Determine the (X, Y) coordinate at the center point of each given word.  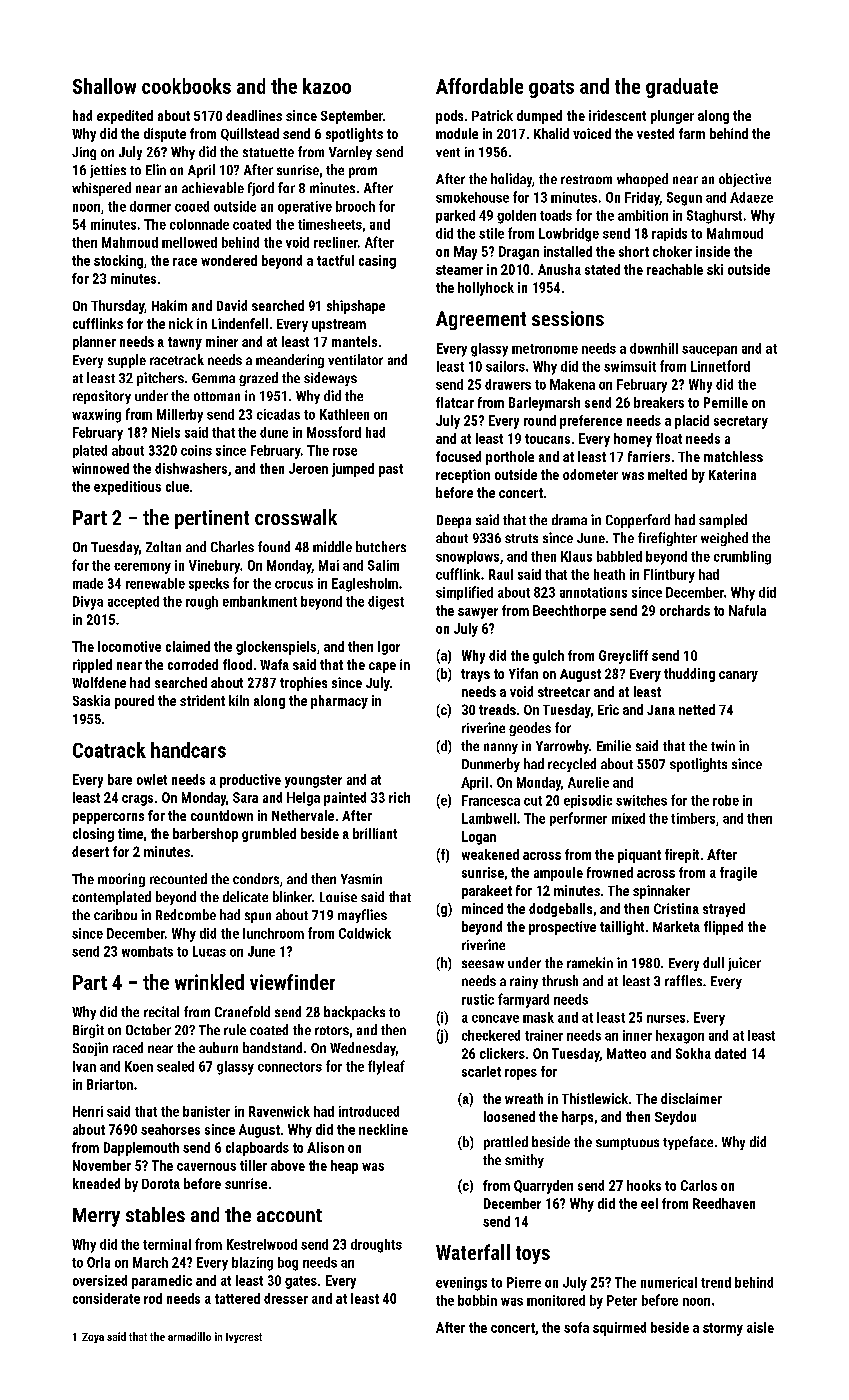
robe (726, 800)
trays (475, 675)
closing (93, 835)
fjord (261, 189)
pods (449, 117)
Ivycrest (244, 1338)
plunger (672, 117)
